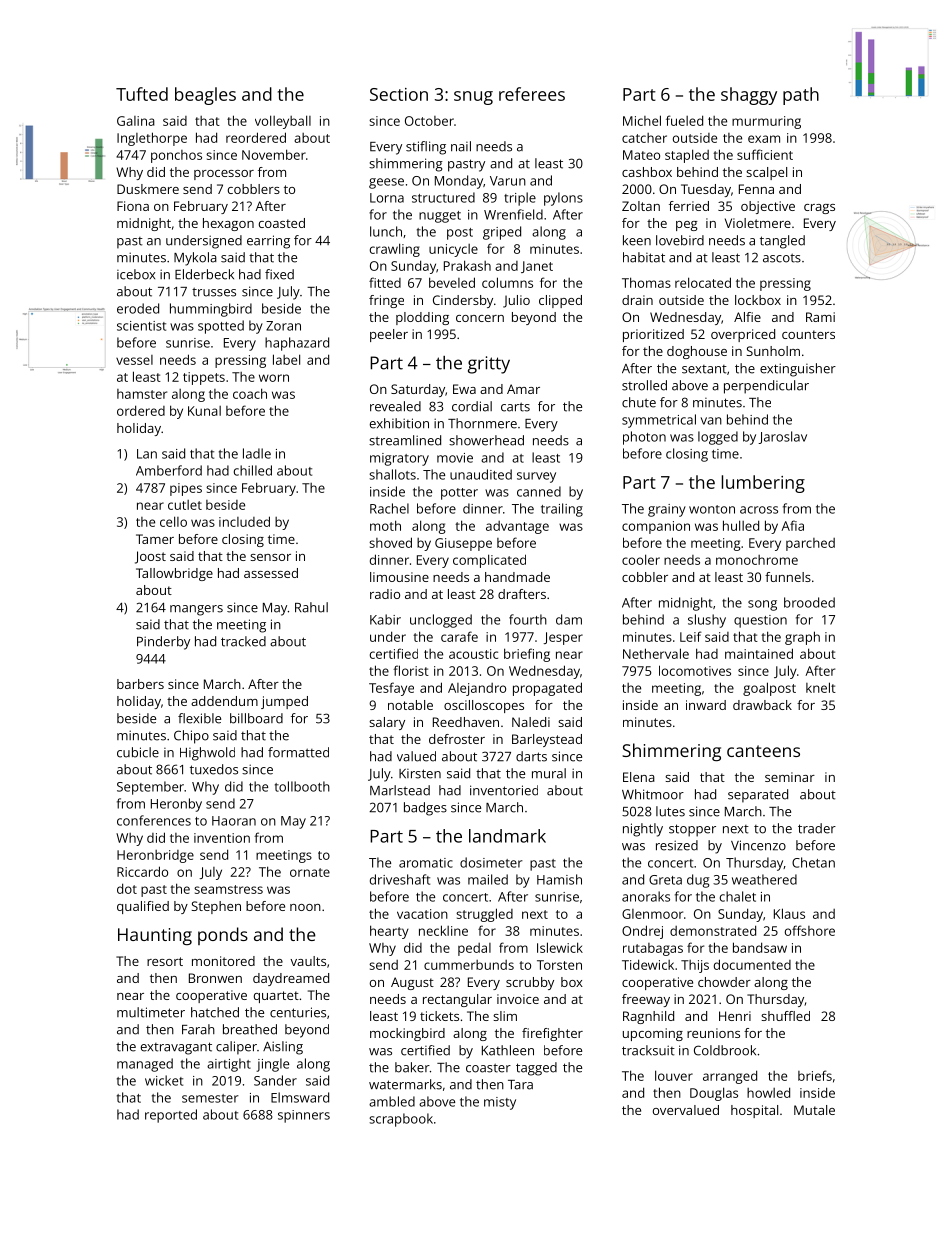 This screenshot has height=1233, width=952. Describe the element at coordinates (563, 199) in the screenshot. I see `pylons` at that location.
